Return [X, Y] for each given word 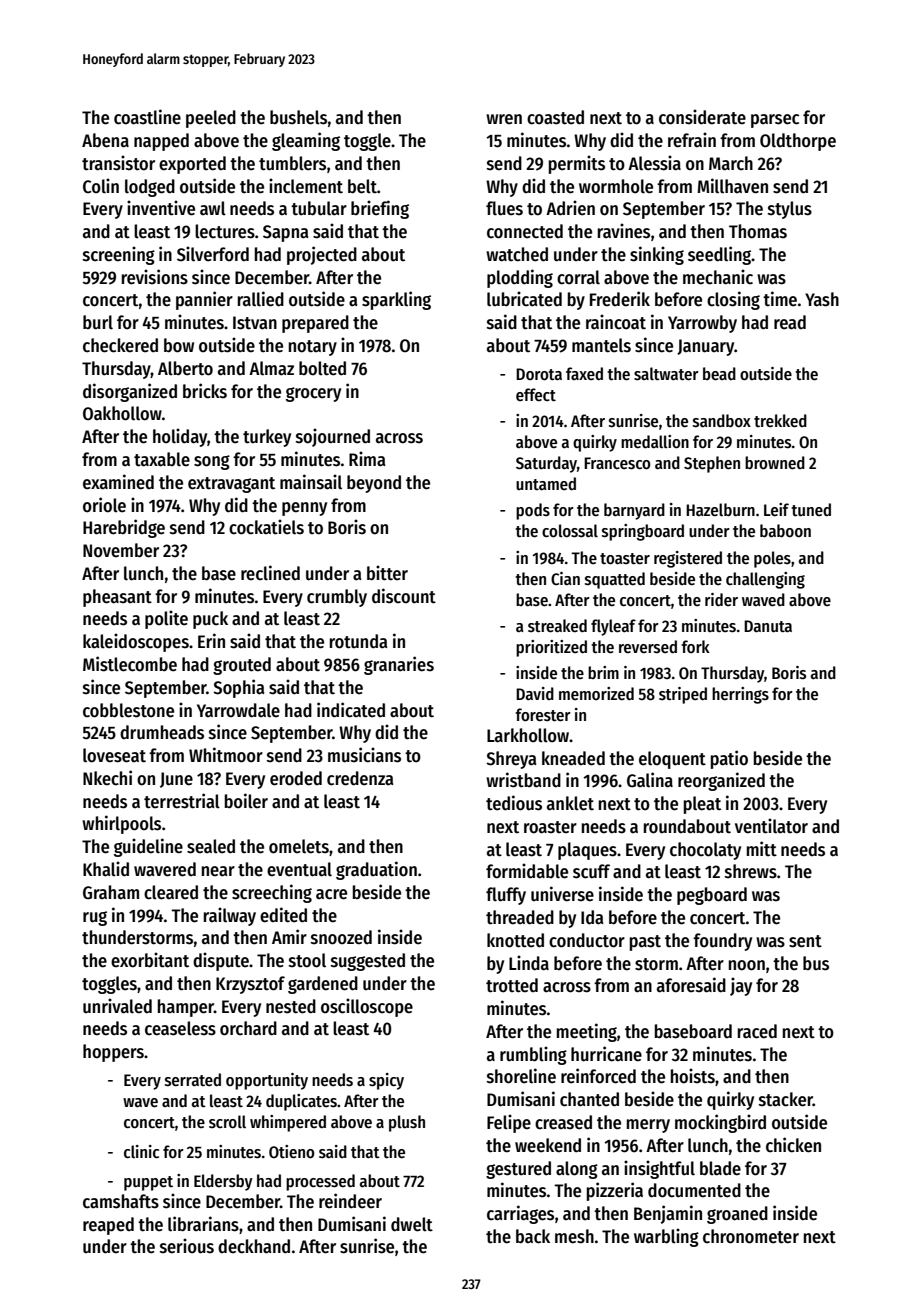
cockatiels [266, 527]
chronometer [751, 1236]
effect [536, 395]
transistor [118, 163]
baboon [785, 531]
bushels [298, 117]
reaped [108, 1226]
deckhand [254, 1246]
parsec [775, 121]
